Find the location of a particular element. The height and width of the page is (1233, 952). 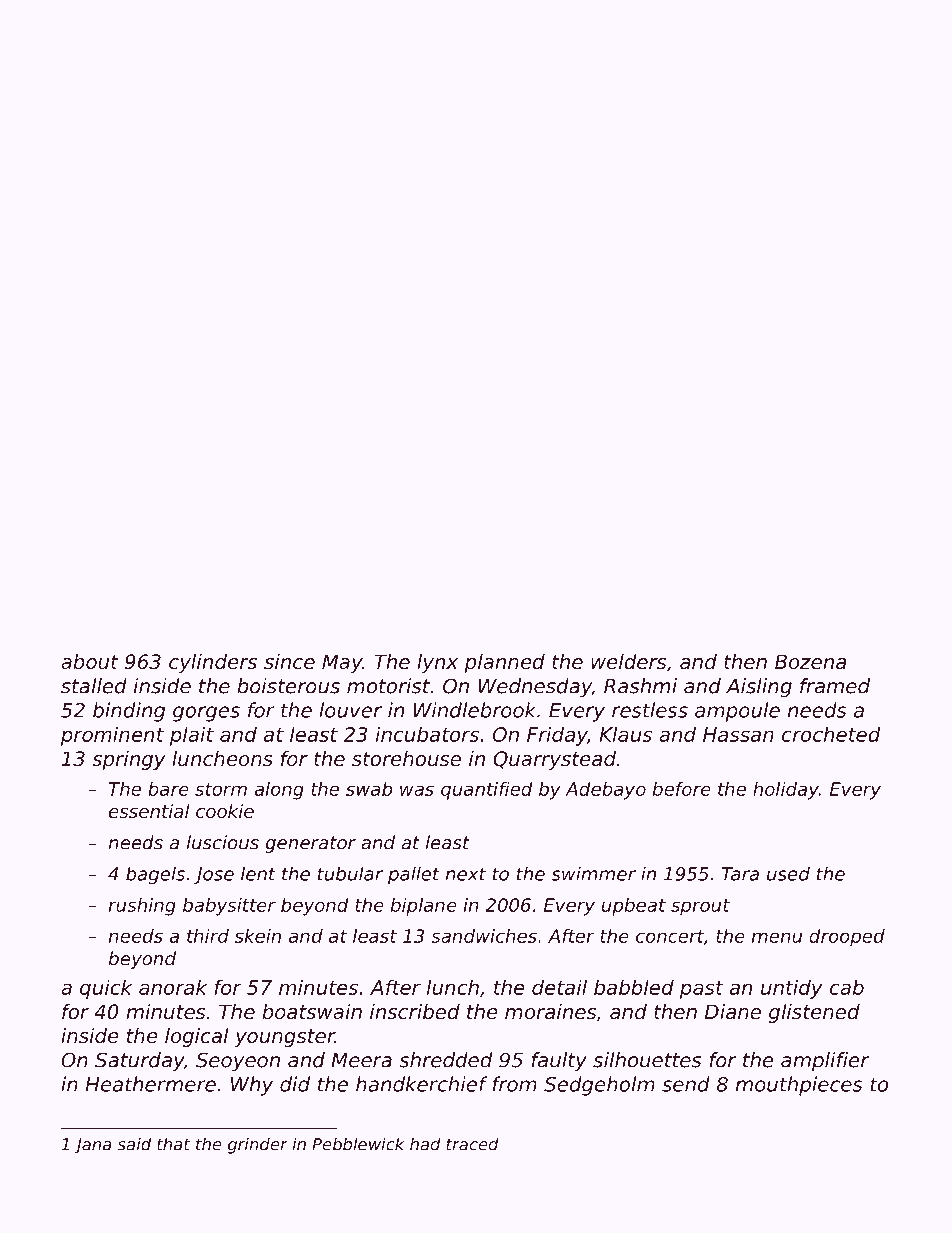

mouthpieces is located at coordinates (799, 1086).
